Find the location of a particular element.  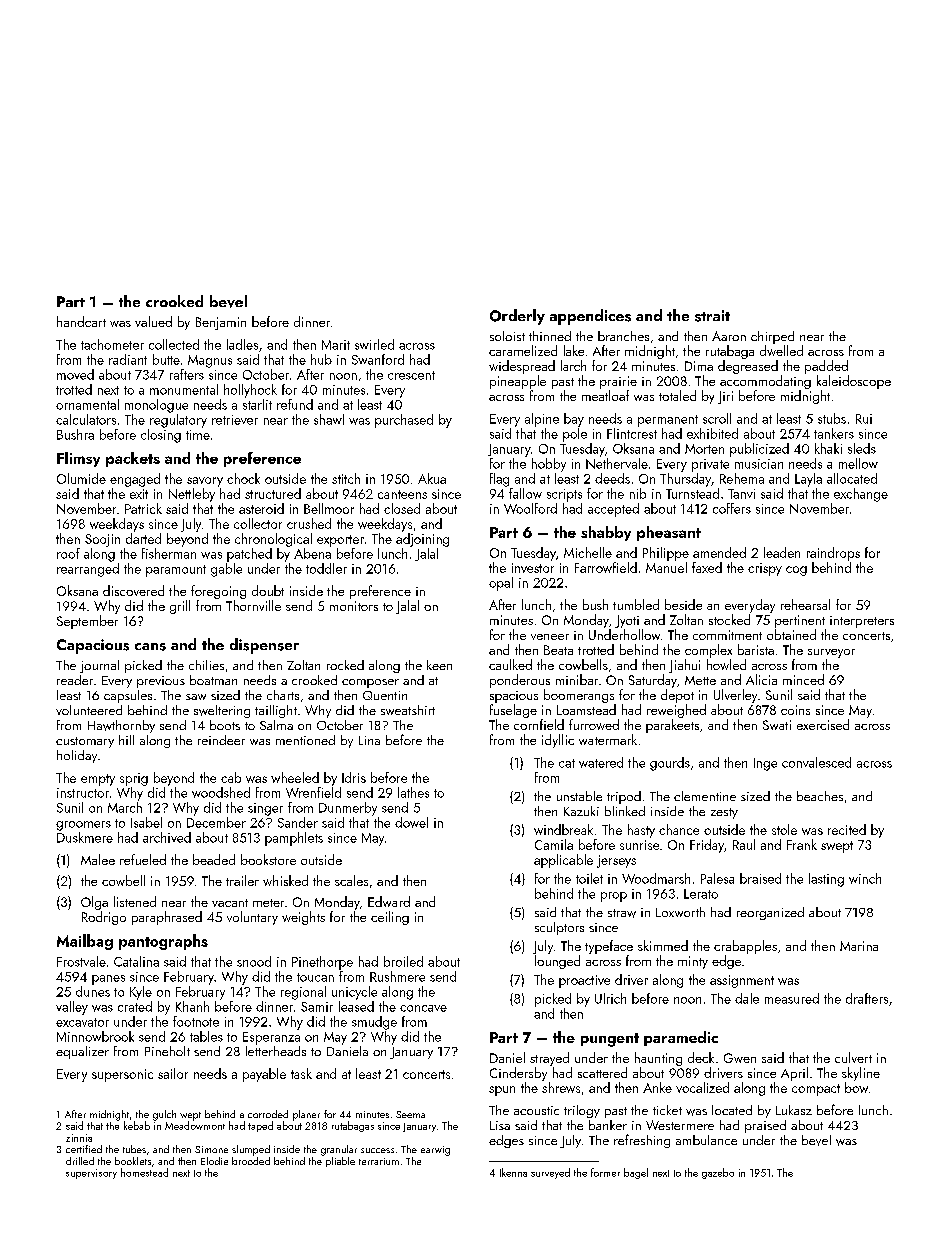

previous is located at coordinates (161, 682).
